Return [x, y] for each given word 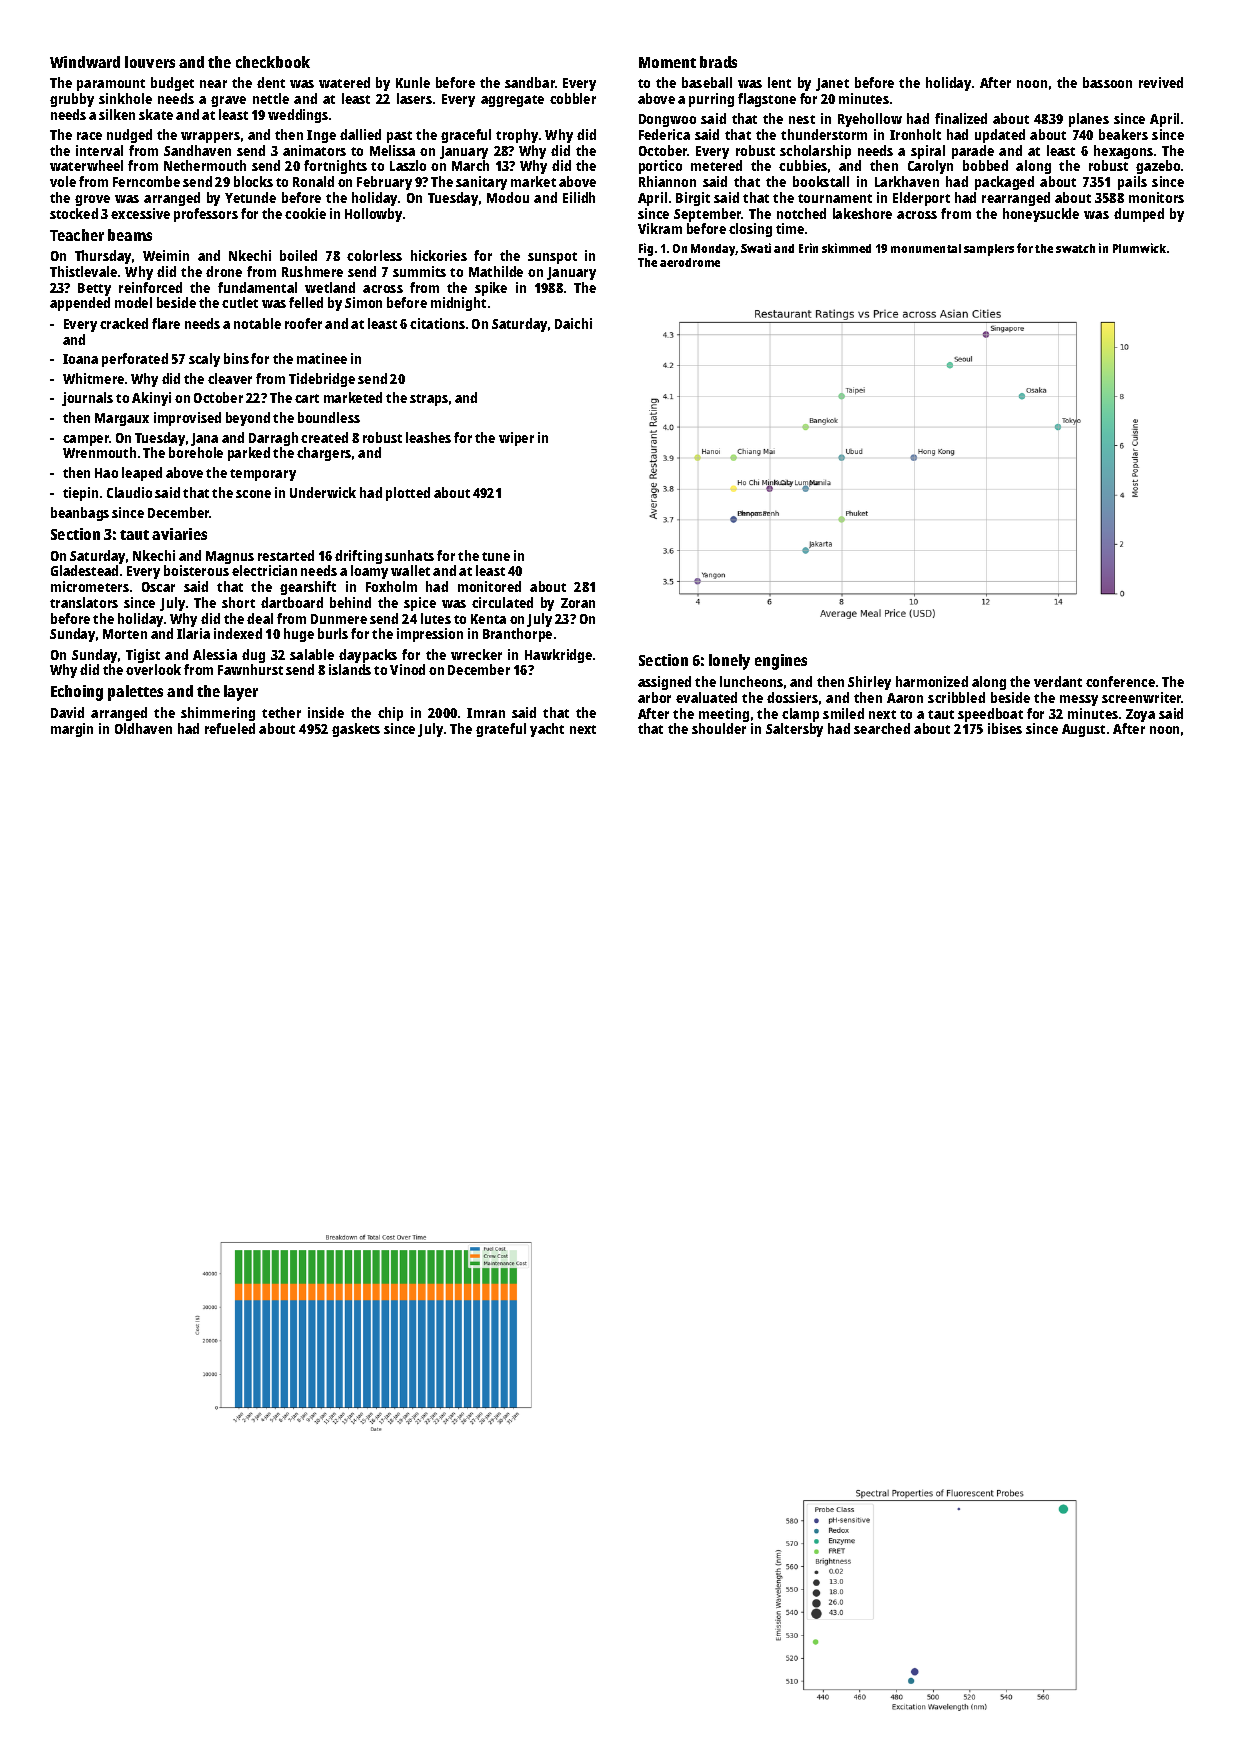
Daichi [573, 323]
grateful [501, 730]
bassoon [1107, 82]
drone [224, 271]
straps [429, 400]
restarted [286, 555]
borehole [196, 452]
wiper [516, 439]
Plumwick [1139, 248]
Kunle [413, 82]
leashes [428, 437]
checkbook [273, 62]
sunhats [409, 555]
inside [326, 712]
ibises [1005, 728]
